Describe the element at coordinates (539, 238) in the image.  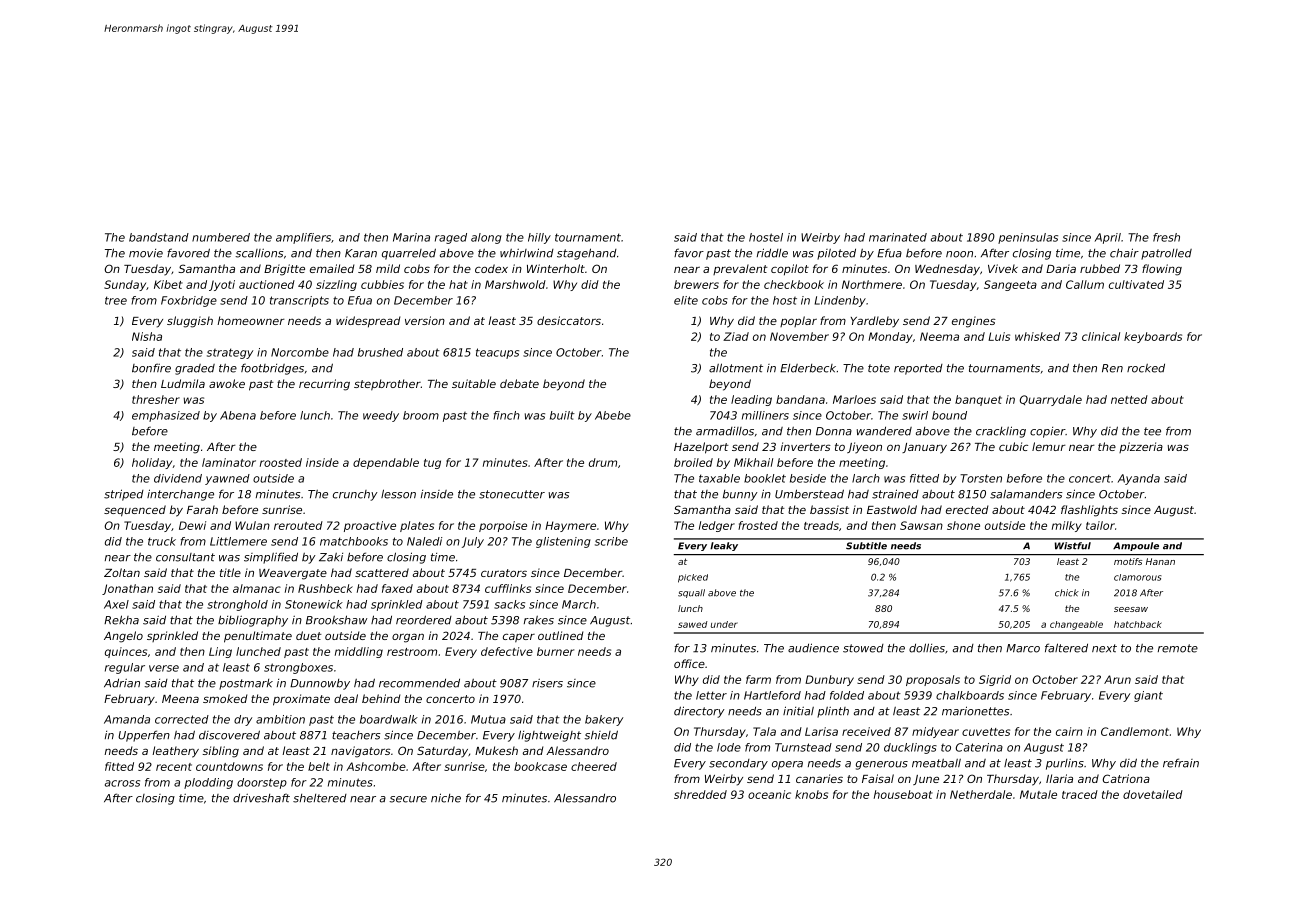
I see `hilly` at that location.
